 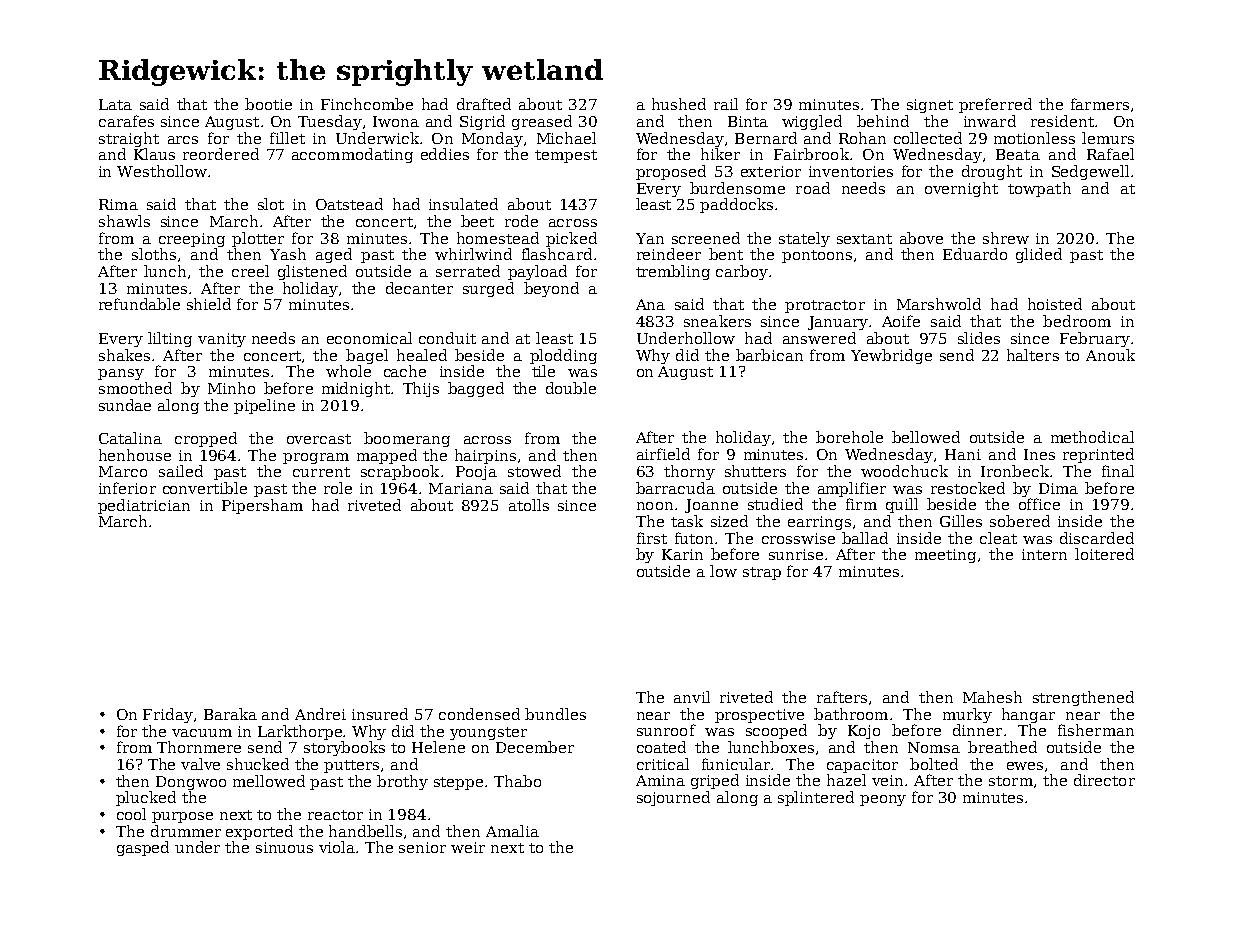 What do you see at coordinates (926, 437) in the document?
I see `bellowed` at bounding box center [926, 437].
